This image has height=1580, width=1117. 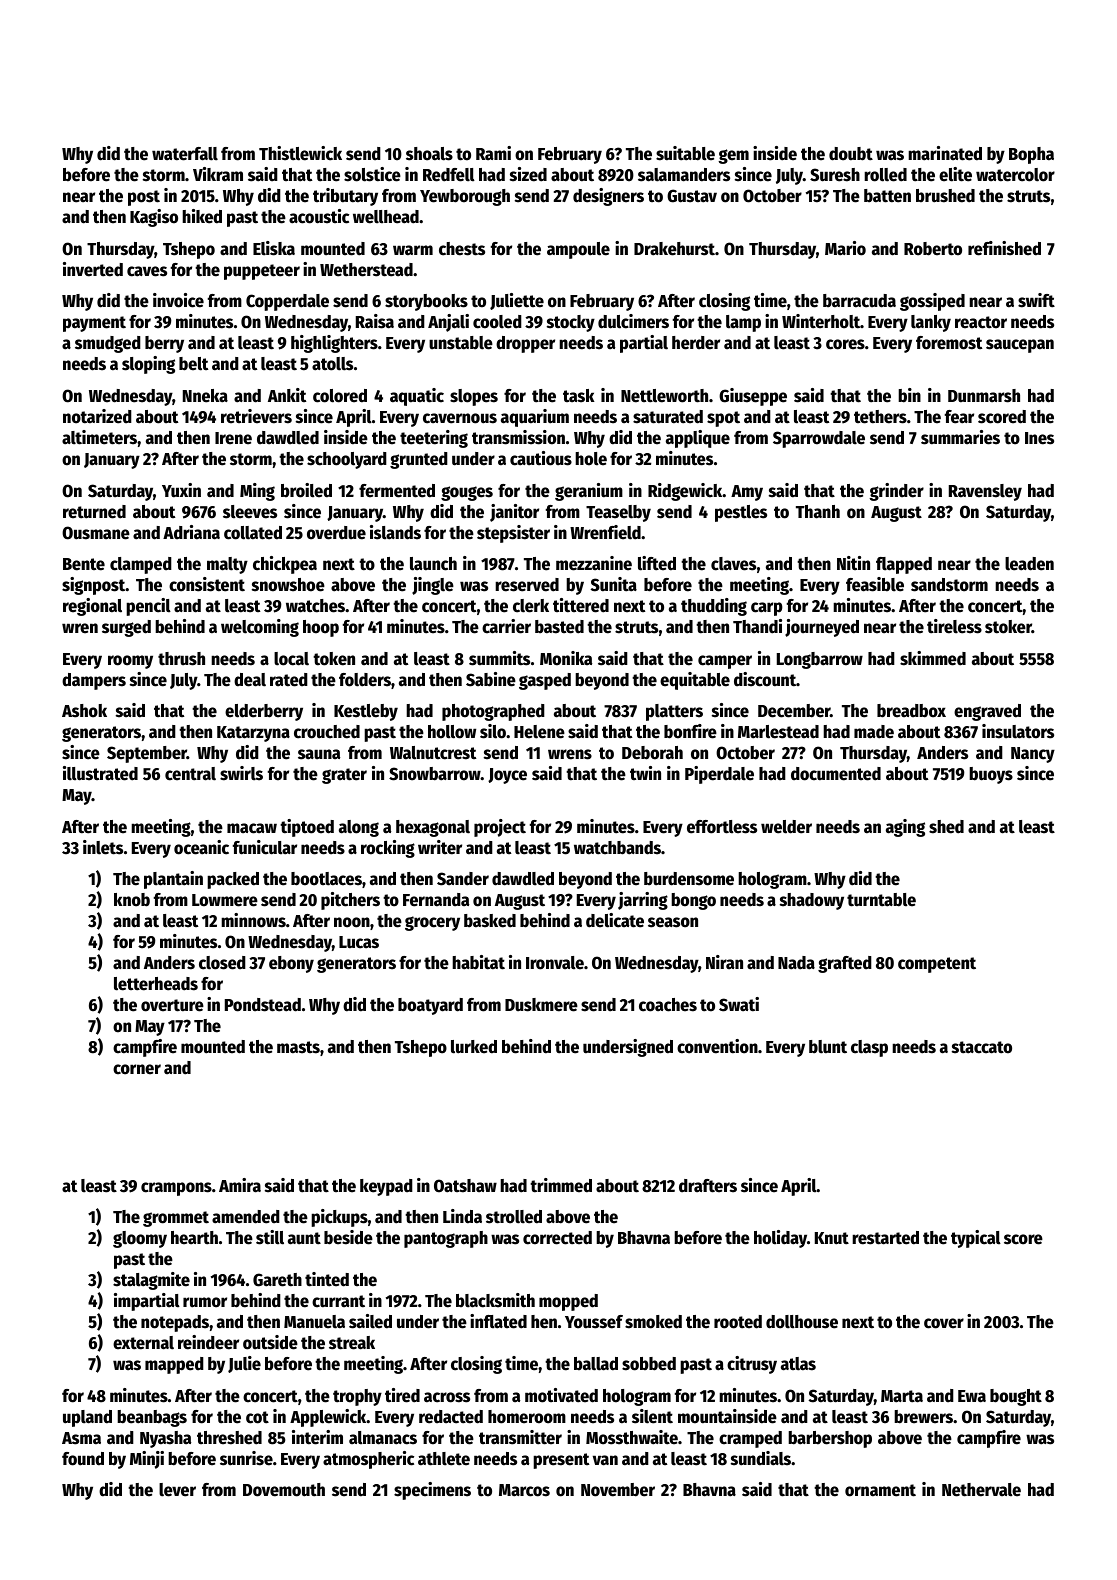 What do you see at coordinates (690, 731) in the image?
I see `bonfire` at bounding box center [690, 731].
